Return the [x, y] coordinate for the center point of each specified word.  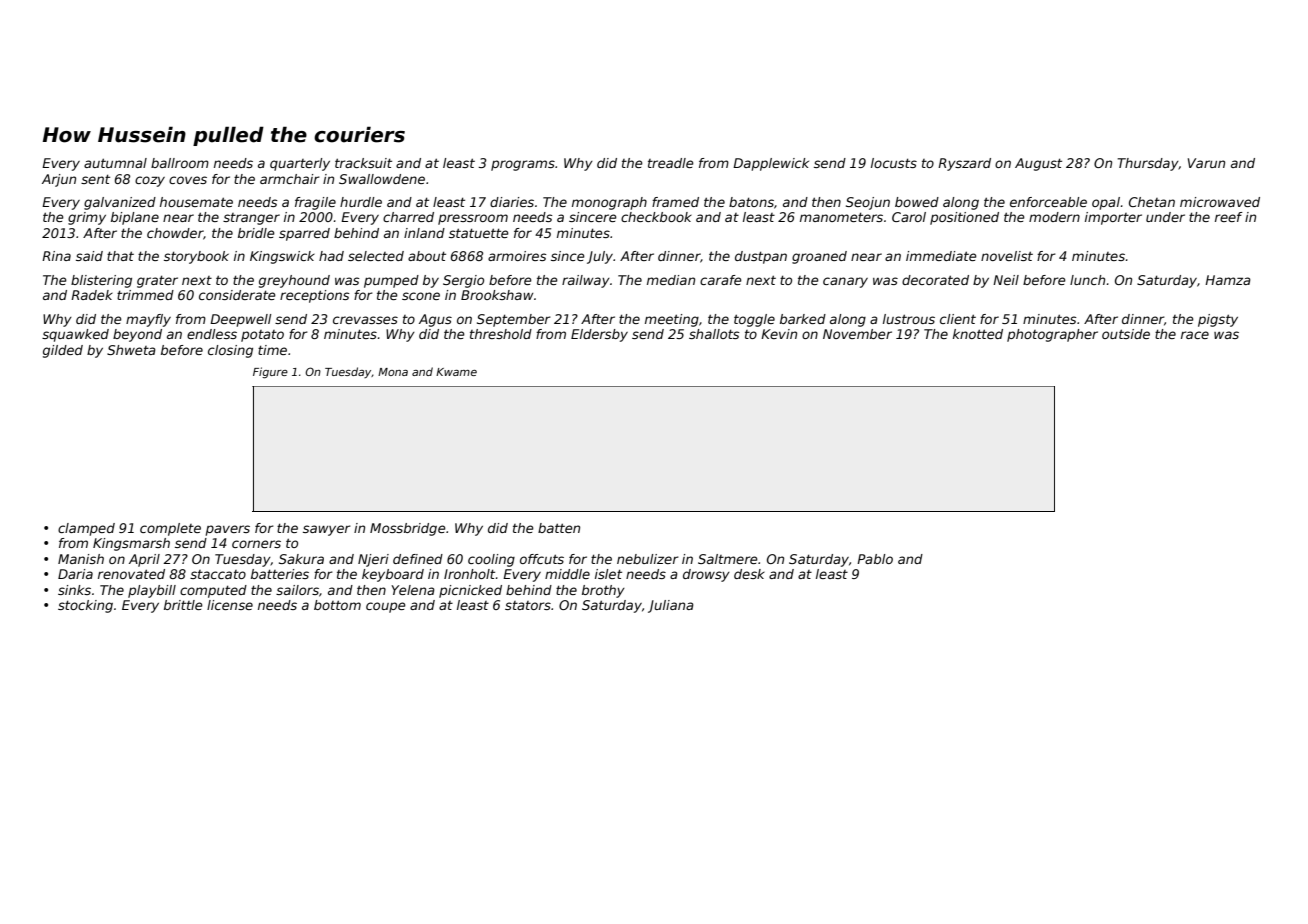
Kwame [456, 372]
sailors [297, 590]
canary [845, 282]
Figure [270, 373]
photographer [1052, 335]
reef [1229, 217]
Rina [56, 256]
